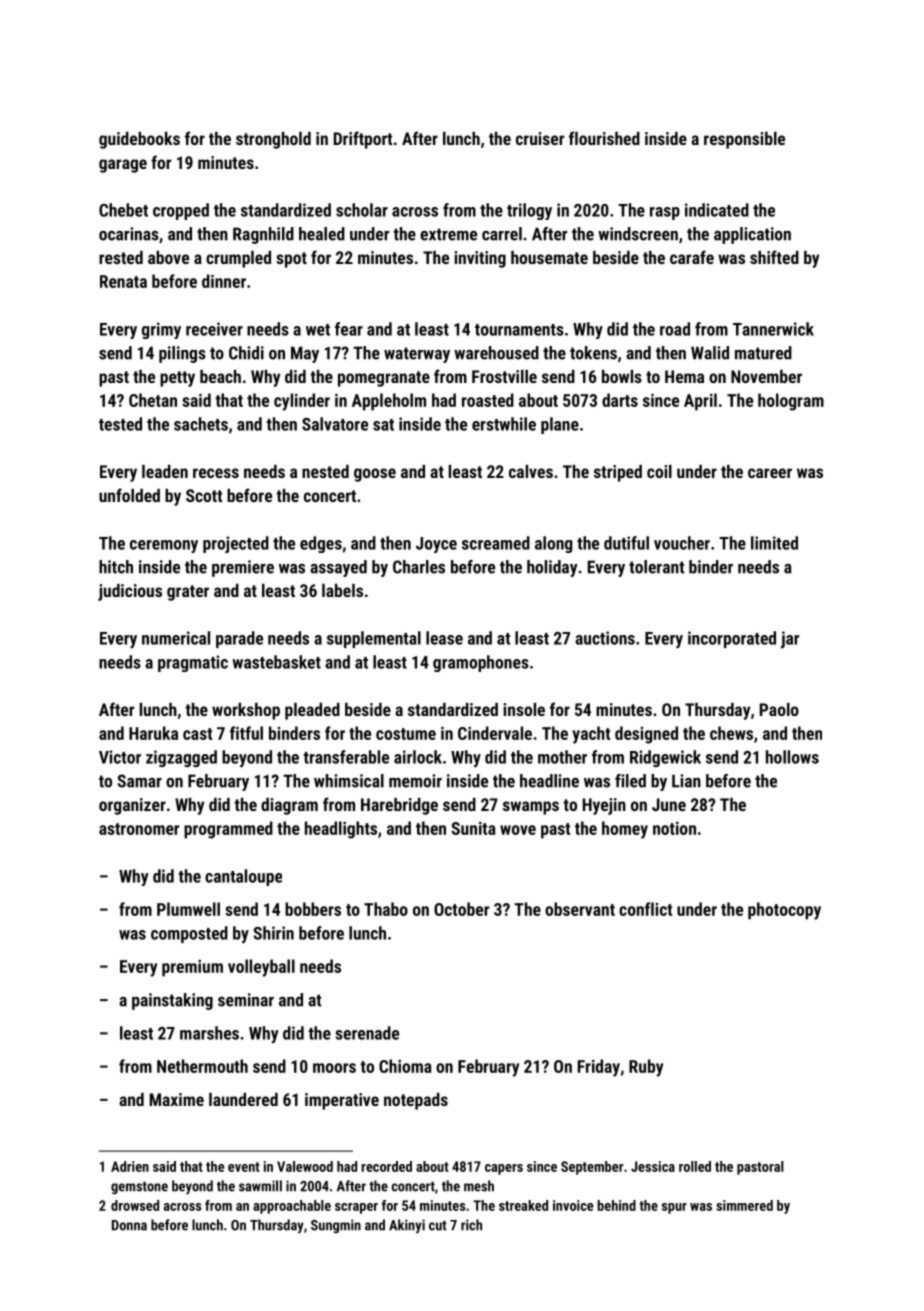 The height and width of the page is (1311, 924). What do you see at coordinates (495, 733) in the page?
I see `Cindervale` at bounding box center [495, 733].
